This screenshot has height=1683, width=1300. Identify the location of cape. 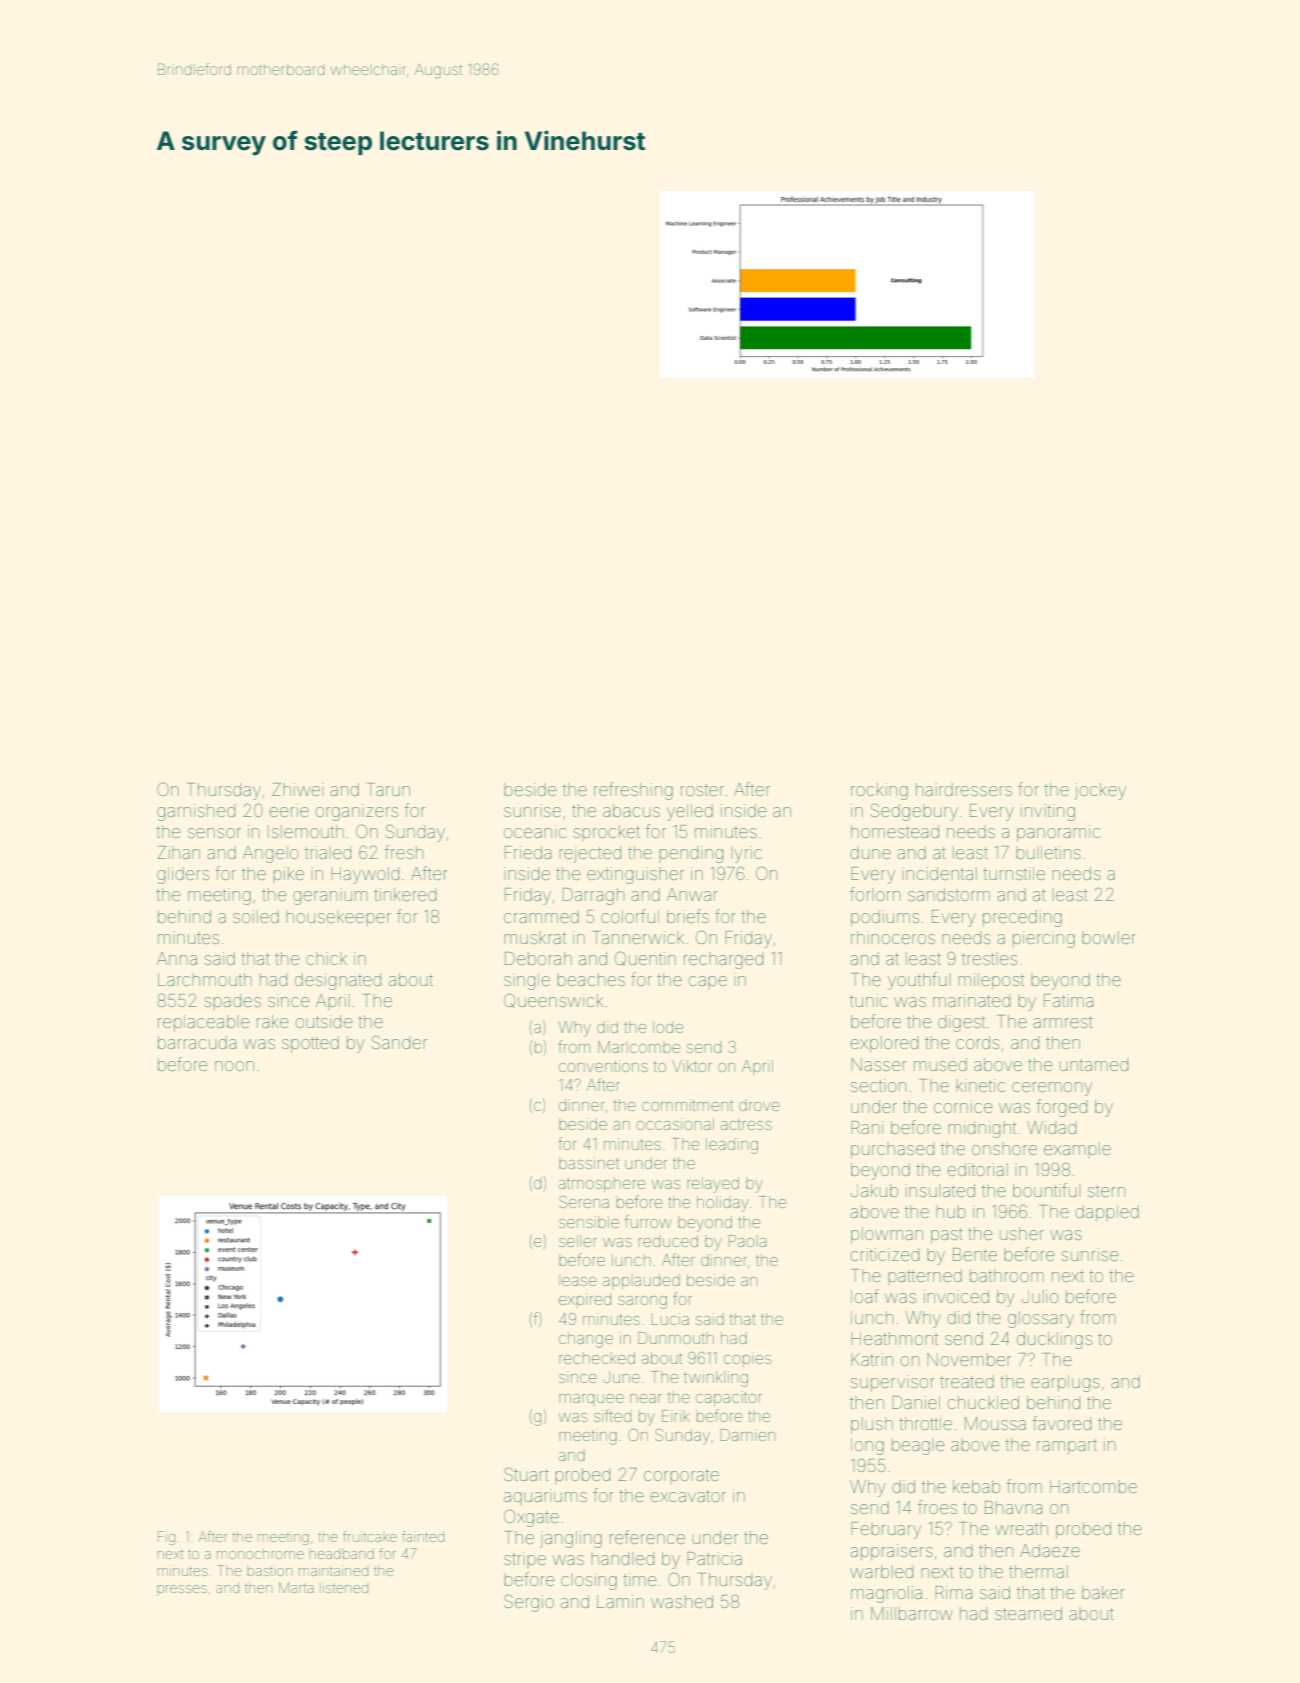
(708, 982).
